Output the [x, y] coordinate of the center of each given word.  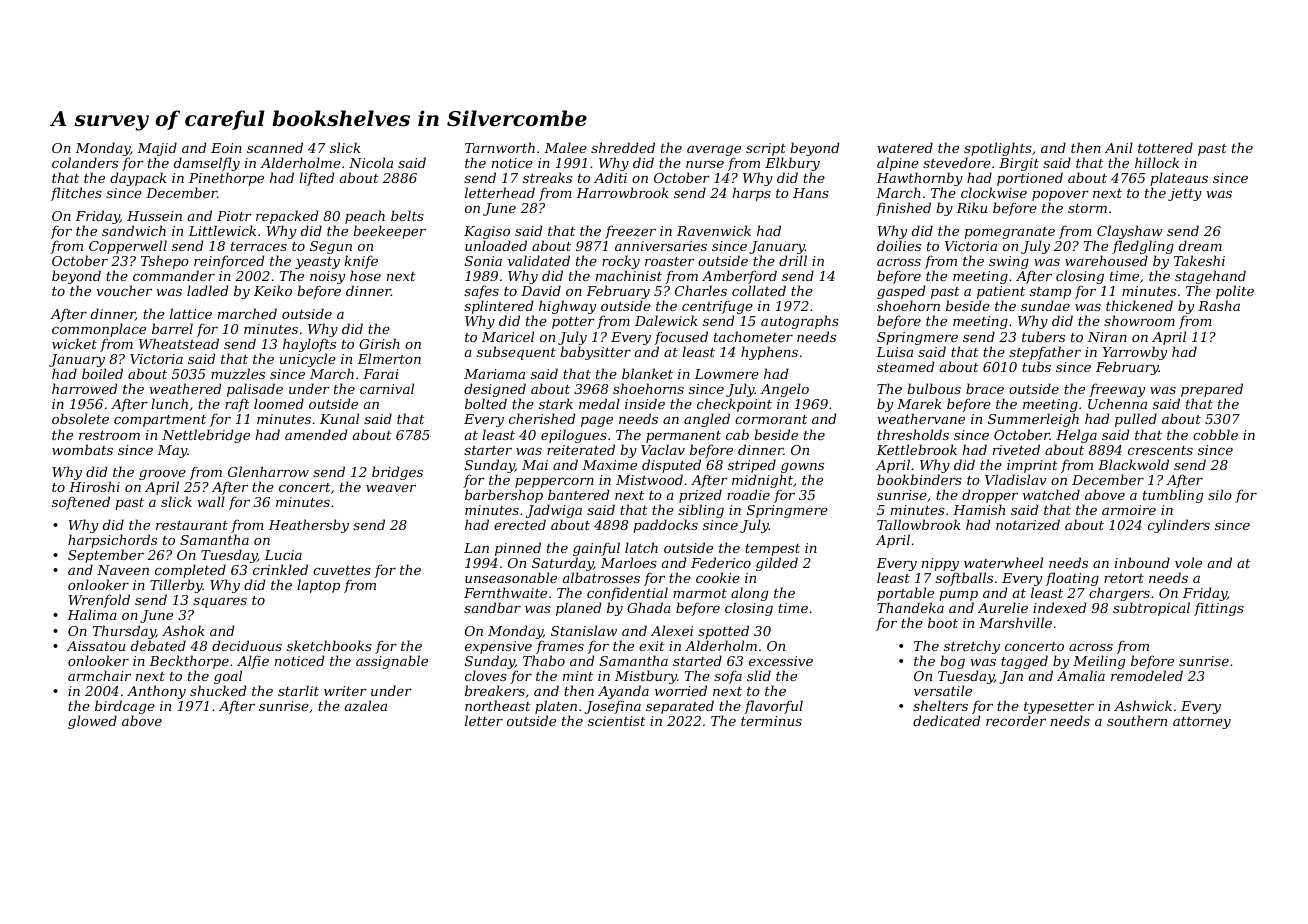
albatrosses [601, 577]
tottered [1165, 147]
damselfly [207, 165]
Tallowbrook [919, 524]
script [766, 149]
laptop [318, 586]
